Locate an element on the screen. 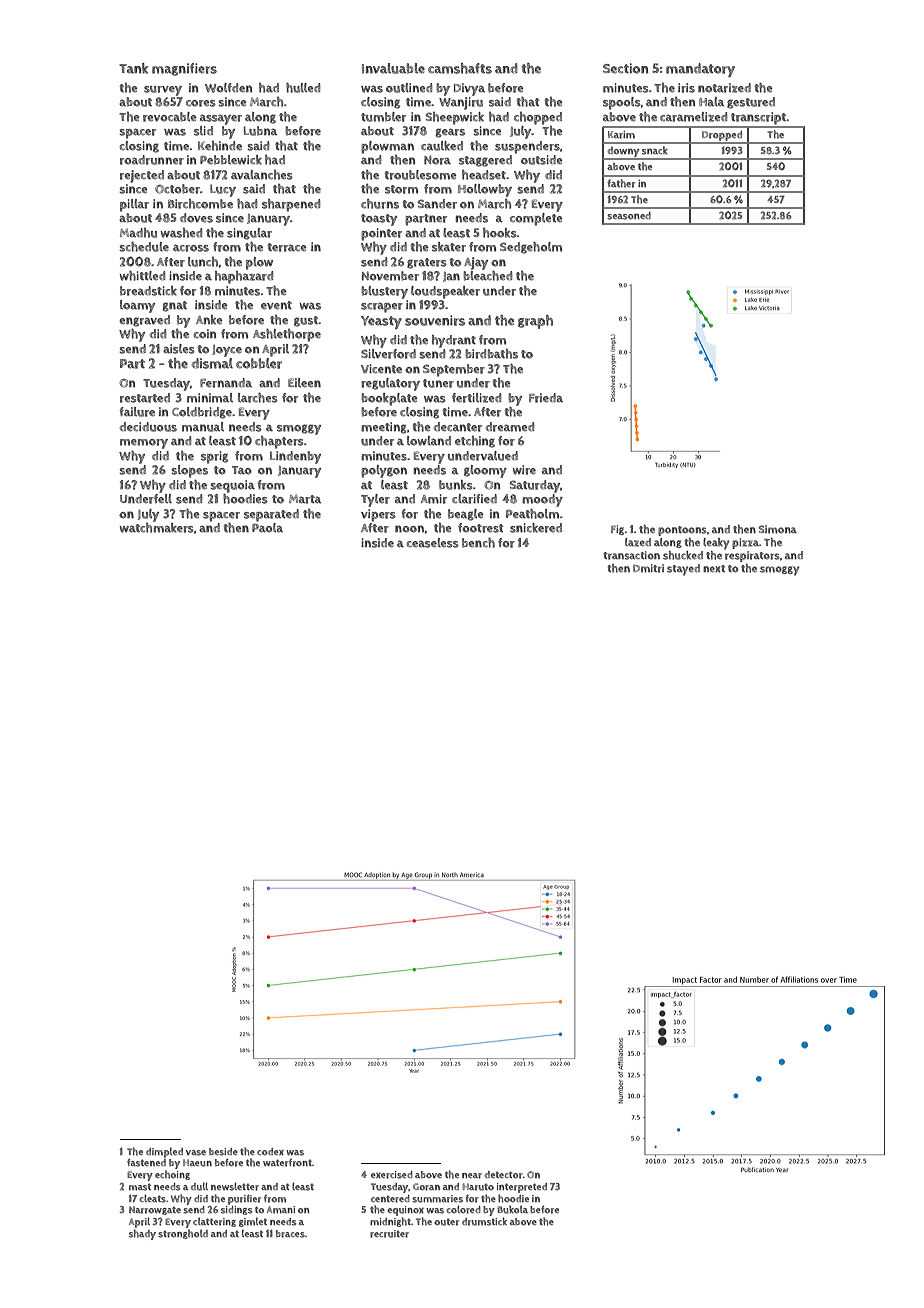  graph is located at coordinates (535, 322).
